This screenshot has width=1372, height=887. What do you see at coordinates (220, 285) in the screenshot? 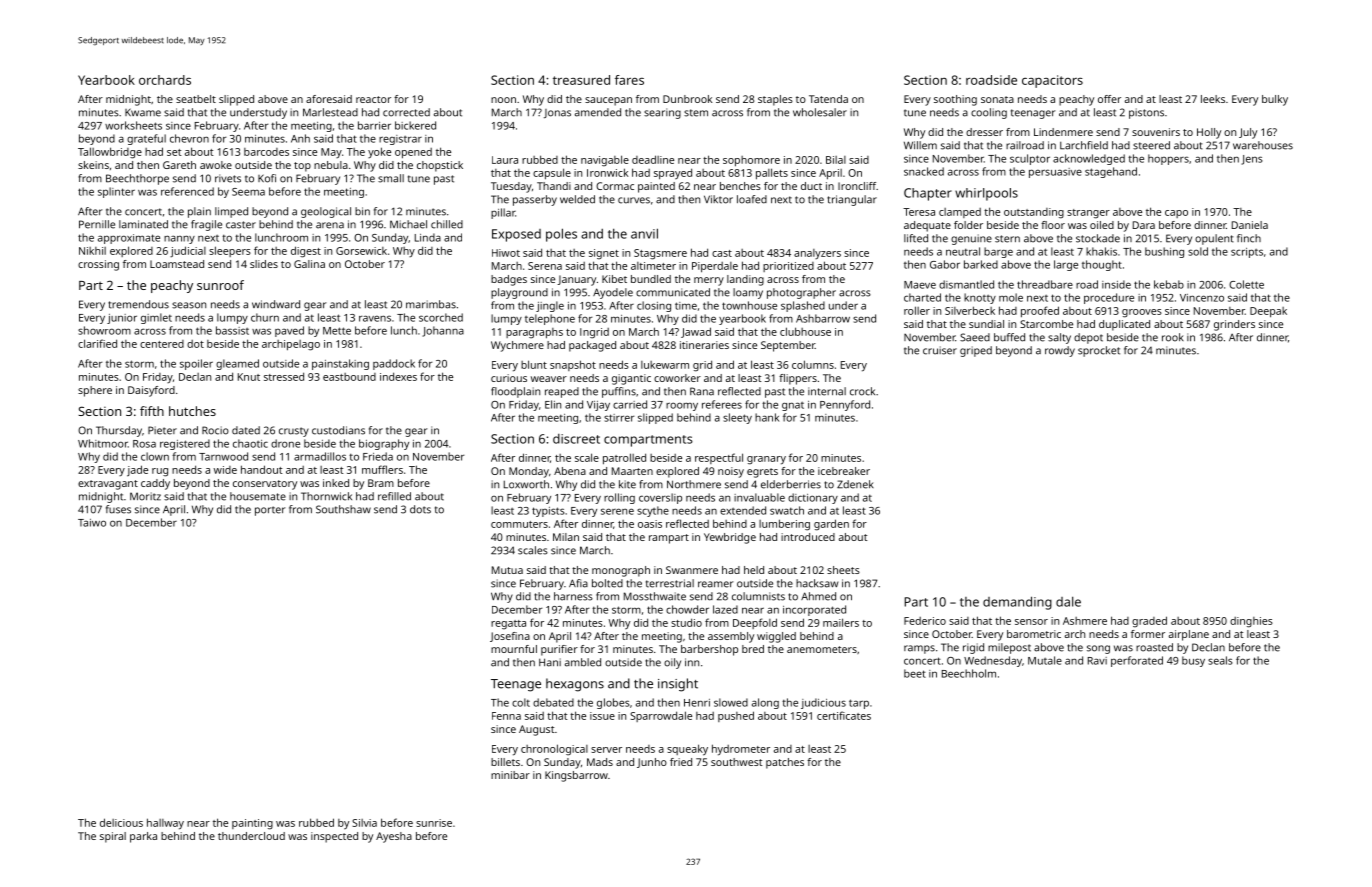
I see `sunroof` at bounding box center [220, 285].
